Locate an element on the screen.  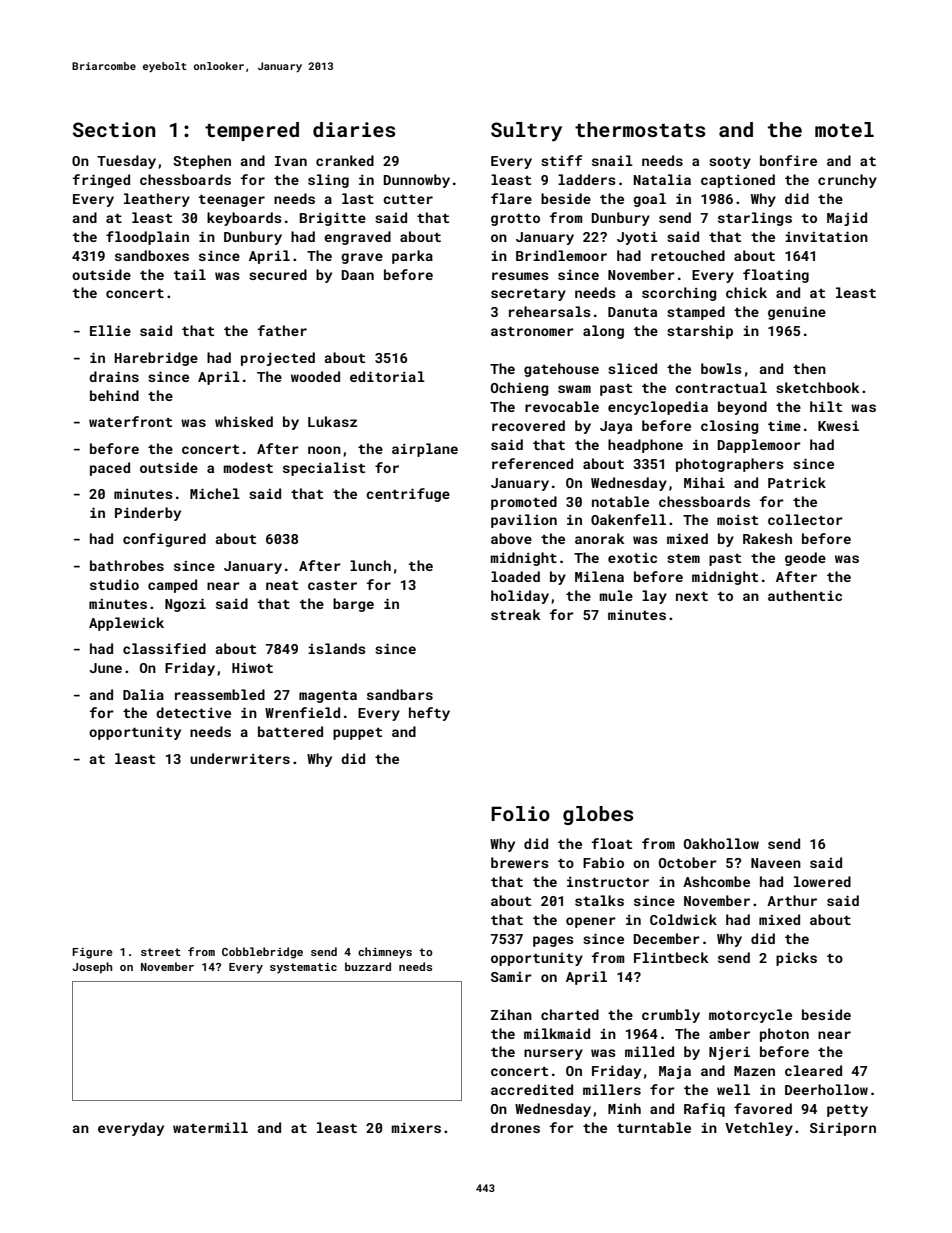
brewers is located at coordinates (520, 862).
